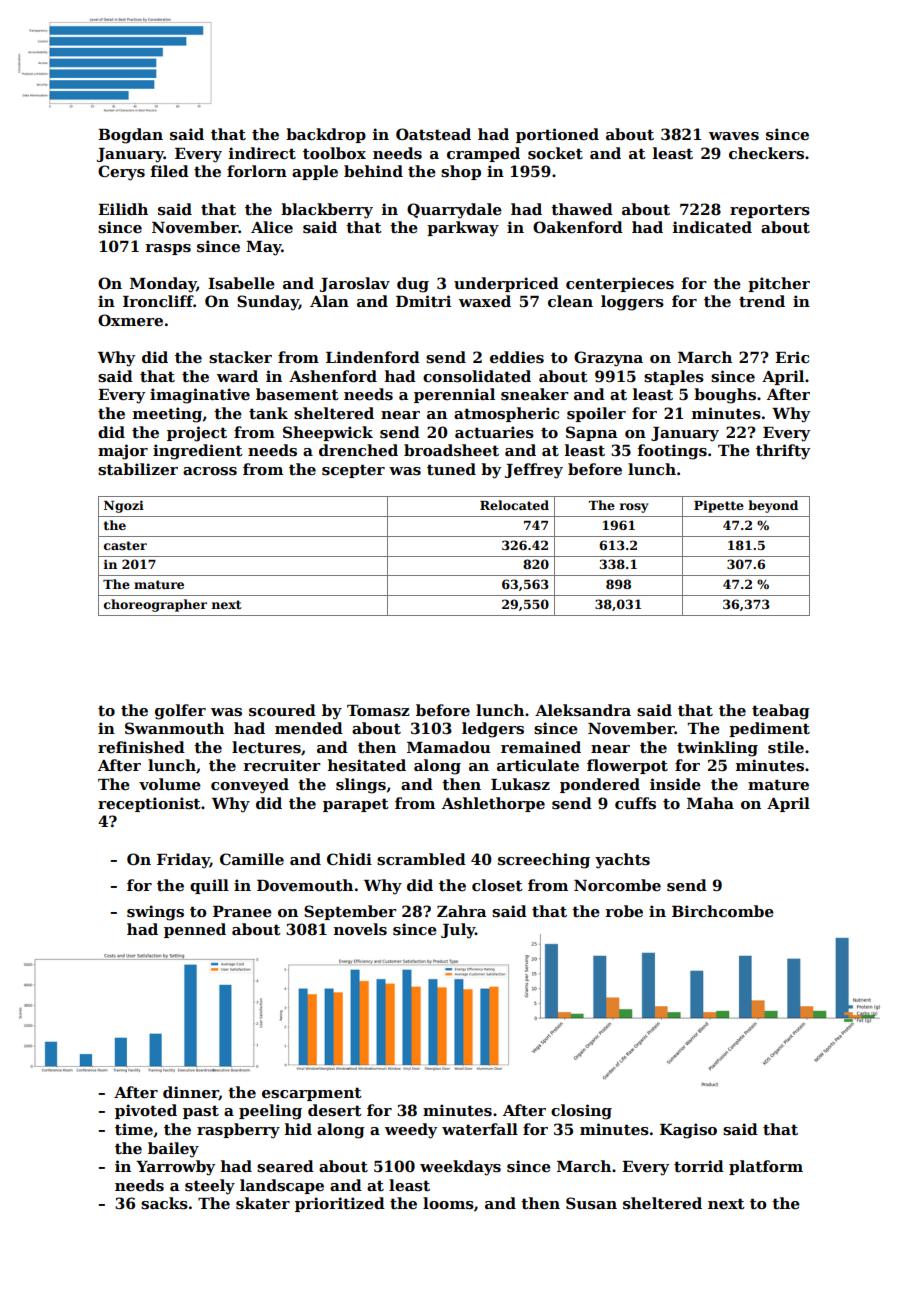 The image size is (908, 1316). What do you see at coordinates (557, 135) in the screenshot?
I see `portioned` at bounding box center [557, 135].
